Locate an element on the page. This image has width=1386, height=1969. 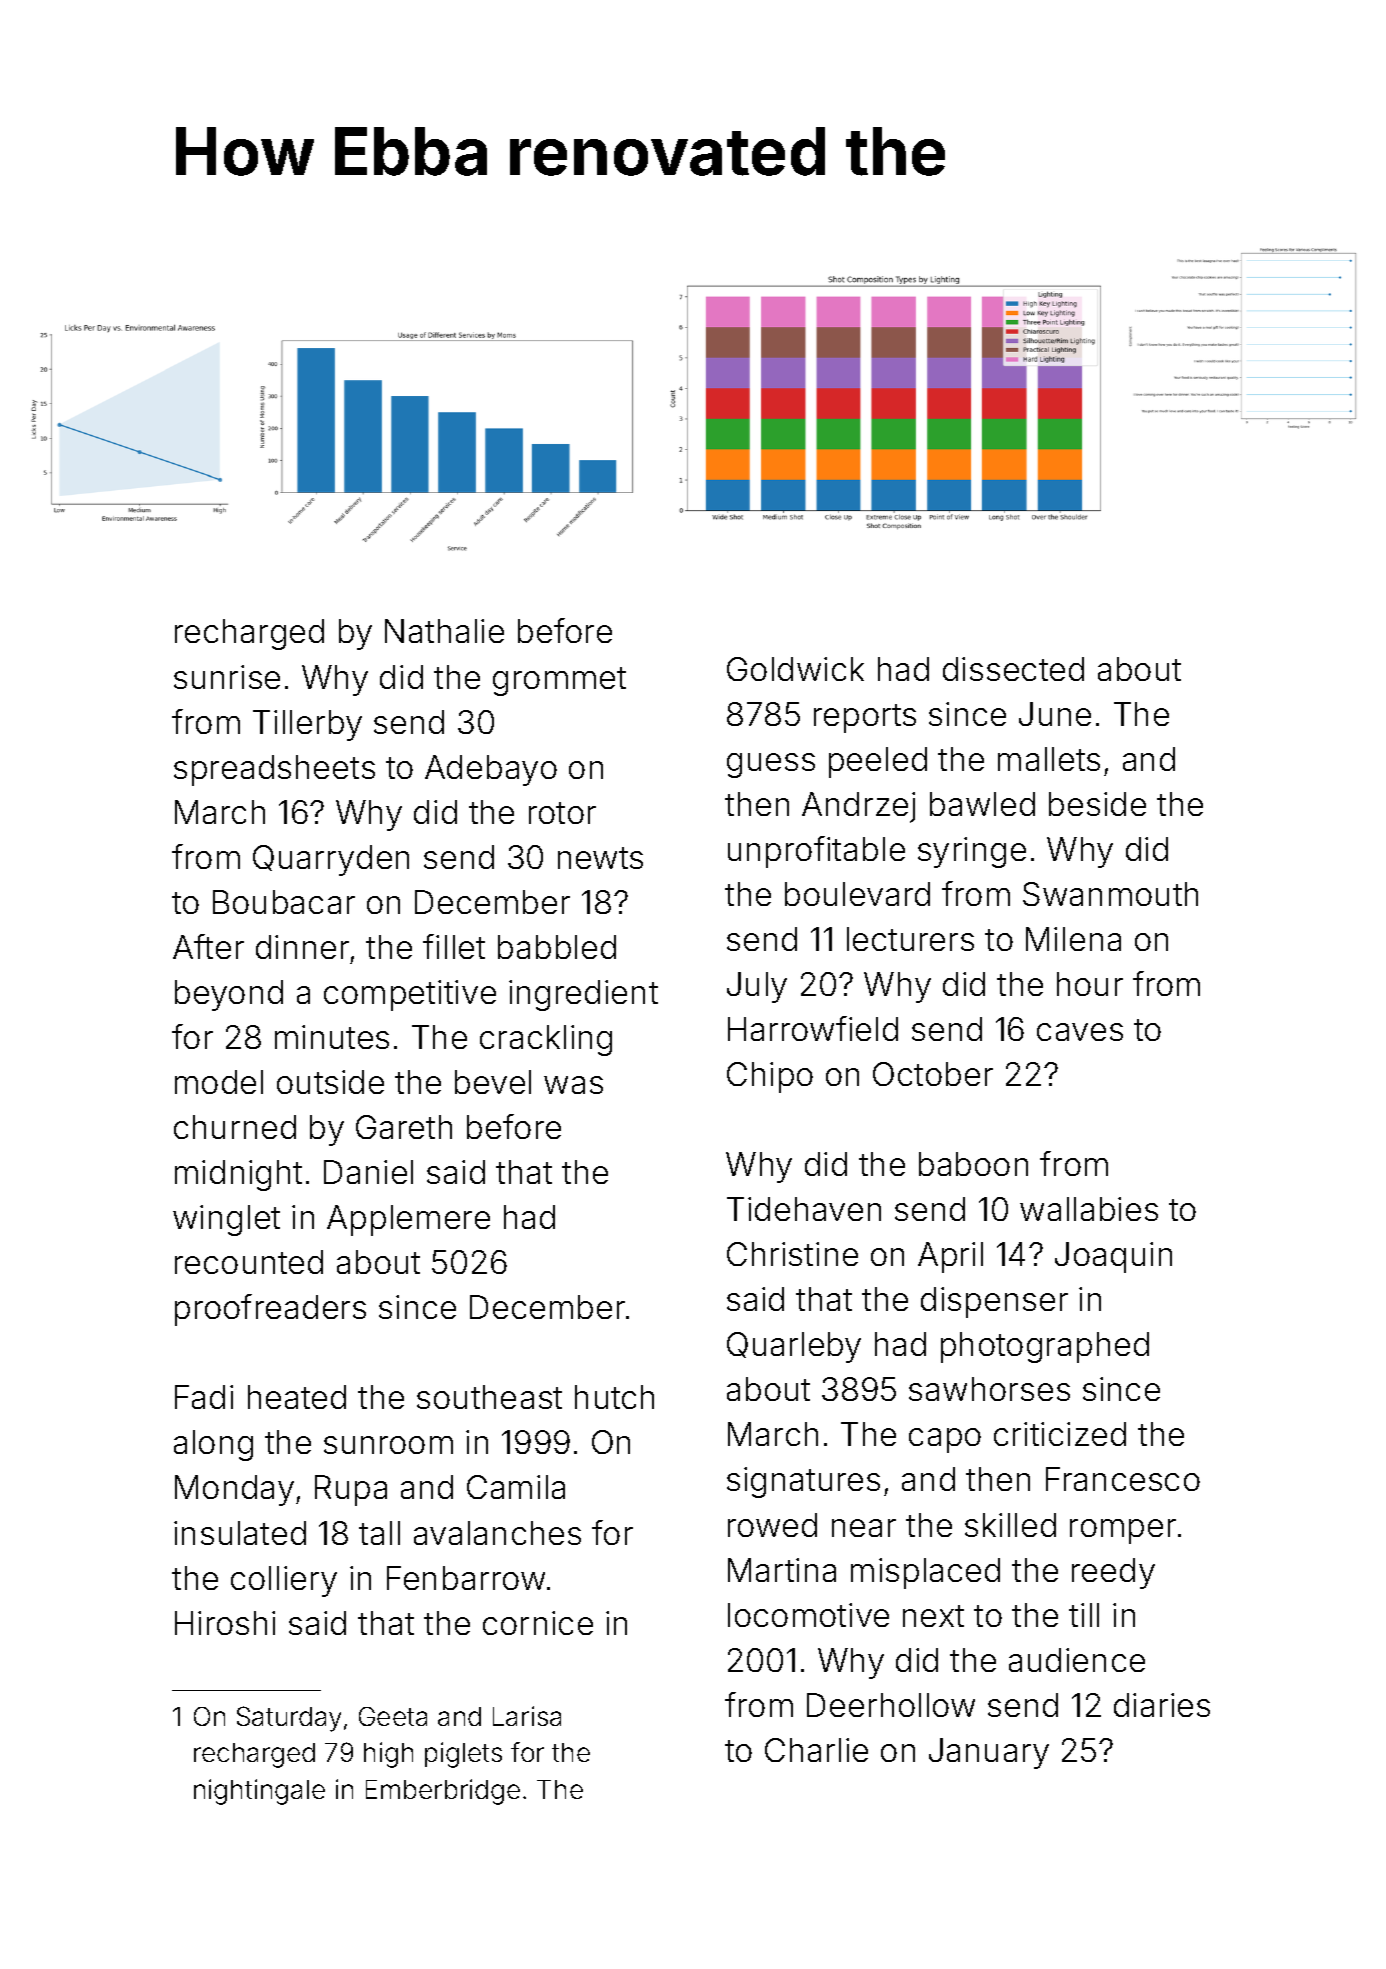
beside is located at coordinates (1097, 804).
